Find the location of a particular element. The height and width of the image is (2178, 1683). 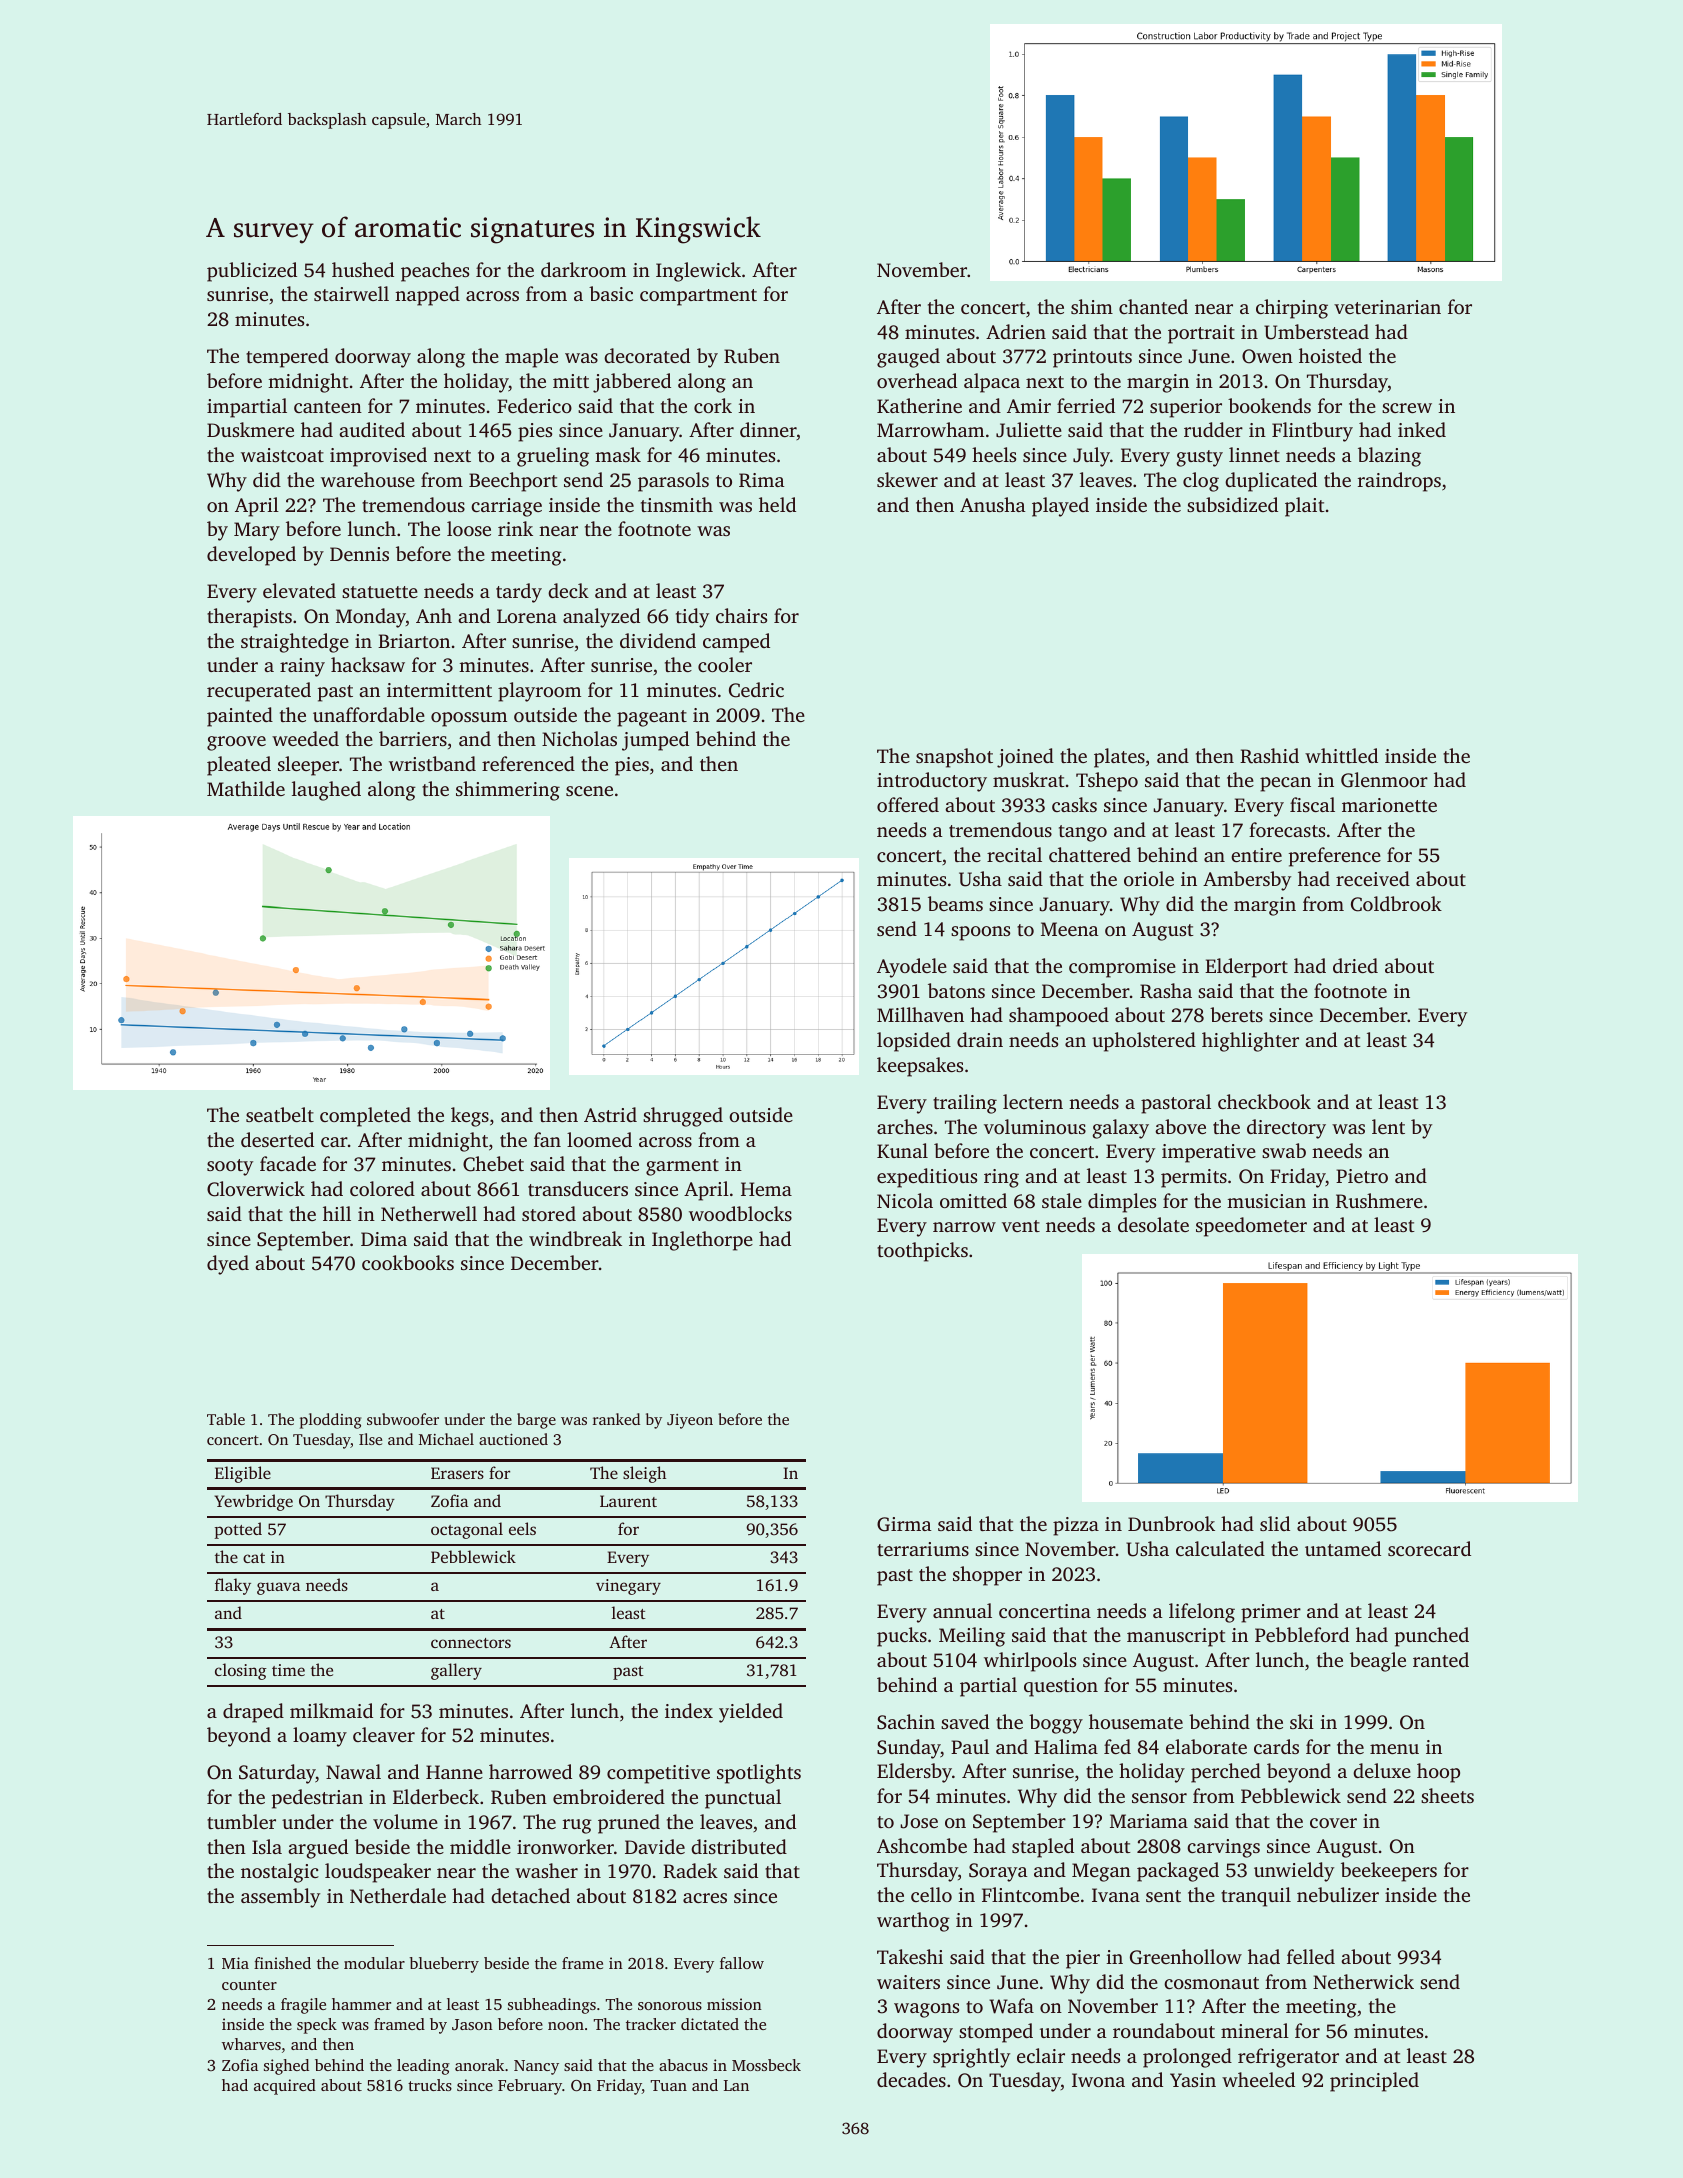

pucks is located at coordinates (902, 1637).
